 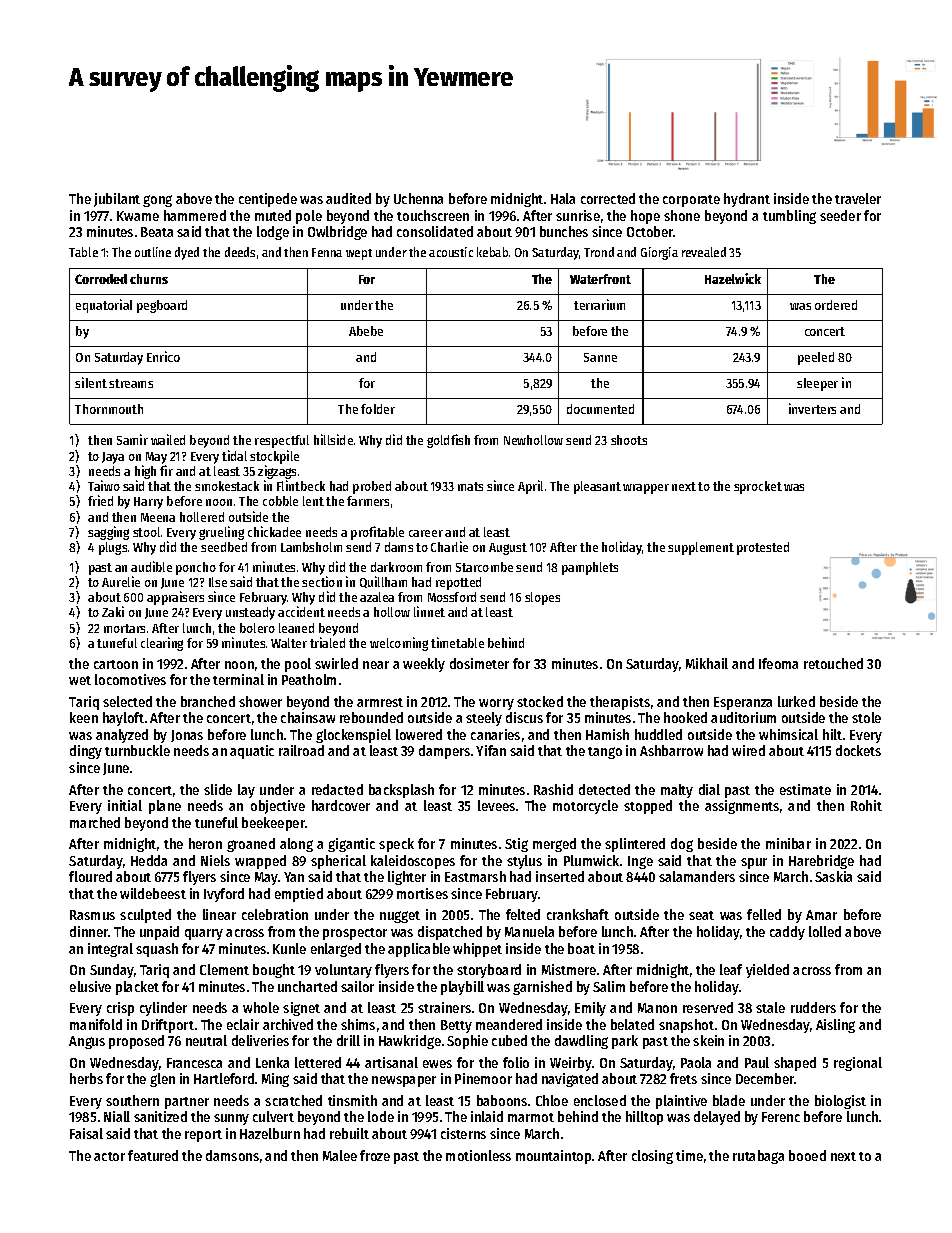 What do you see at coordinates (104, 306) in the screenshot?
I see `equatorial` at bounding box center [104, 306].
